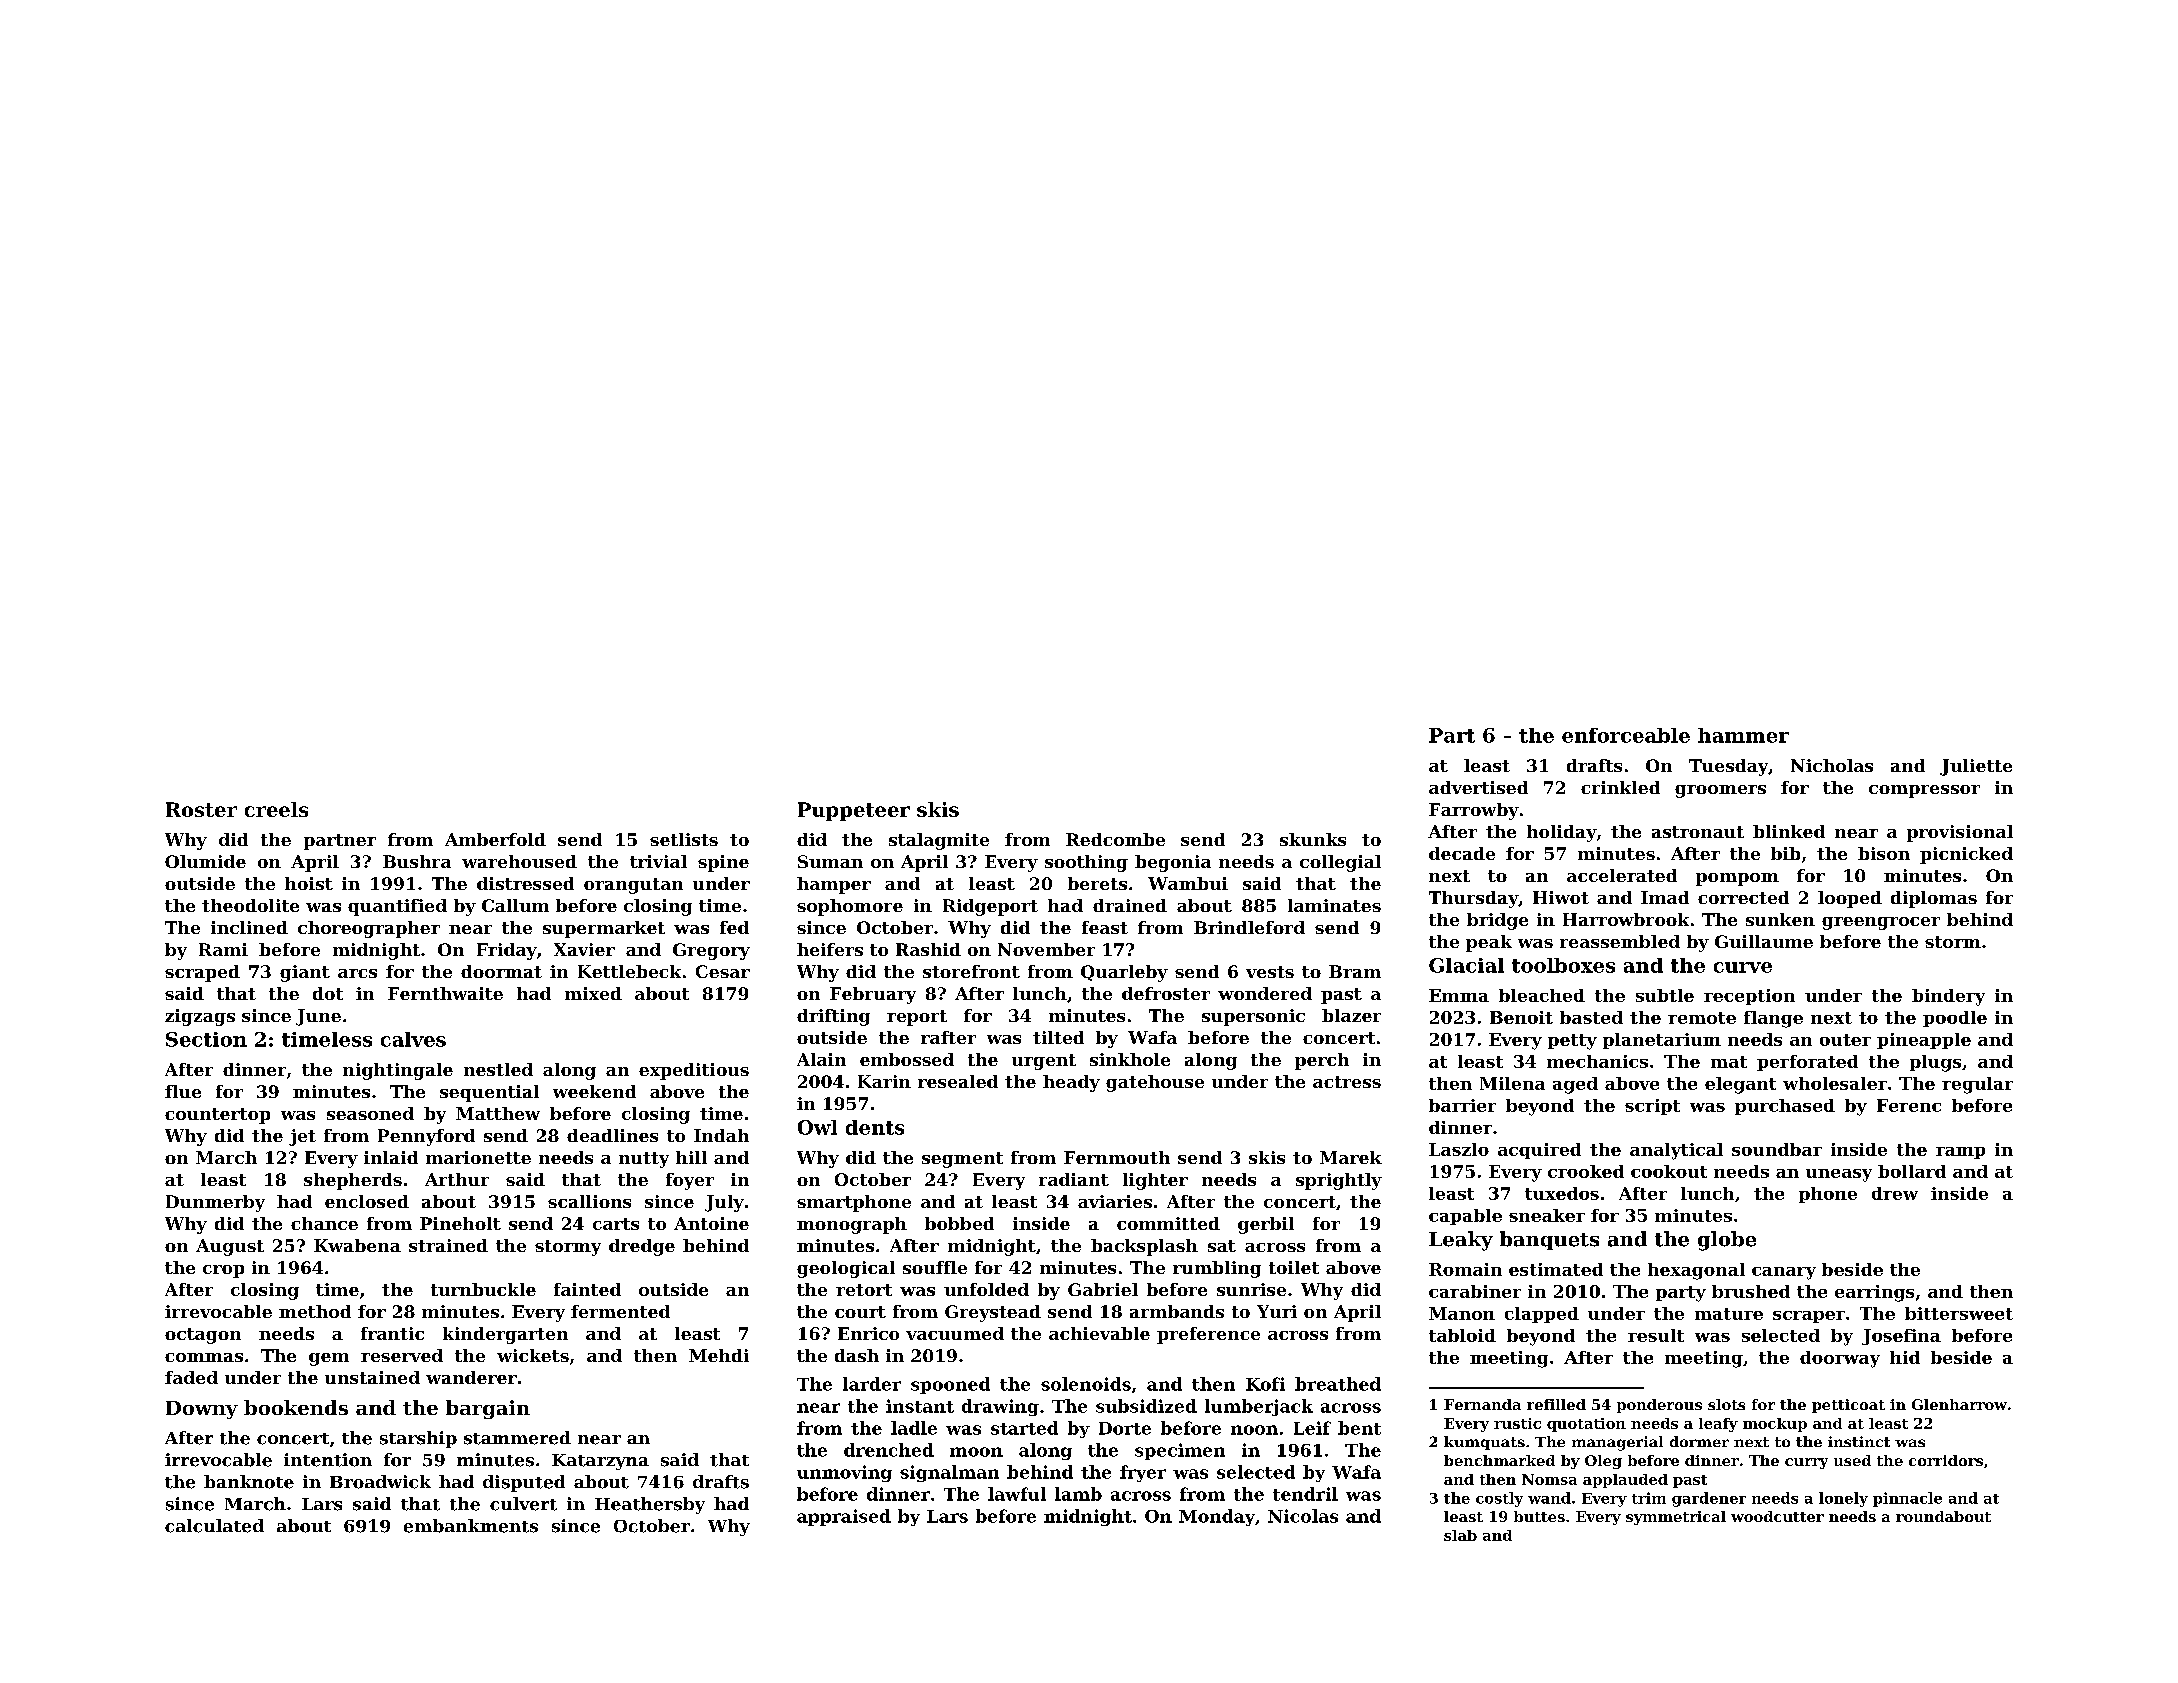 This screenshot has width=2178, height=1683. Describe the element at coordinates (1071, 1083) in the screenshot. I see `heady` at that location.
